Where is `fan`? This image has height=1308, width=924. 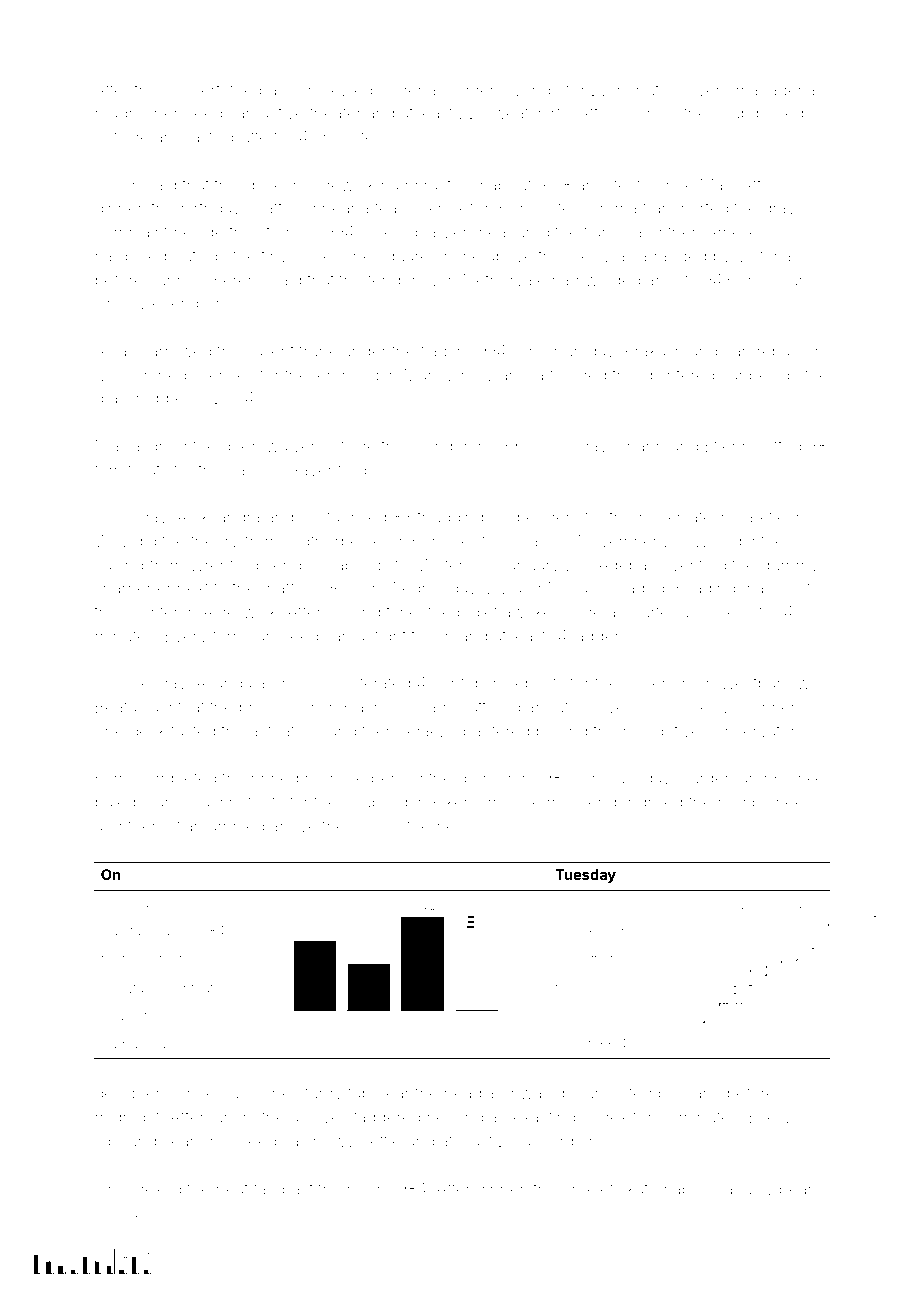 fan is located at coordinates (265, 1188).
